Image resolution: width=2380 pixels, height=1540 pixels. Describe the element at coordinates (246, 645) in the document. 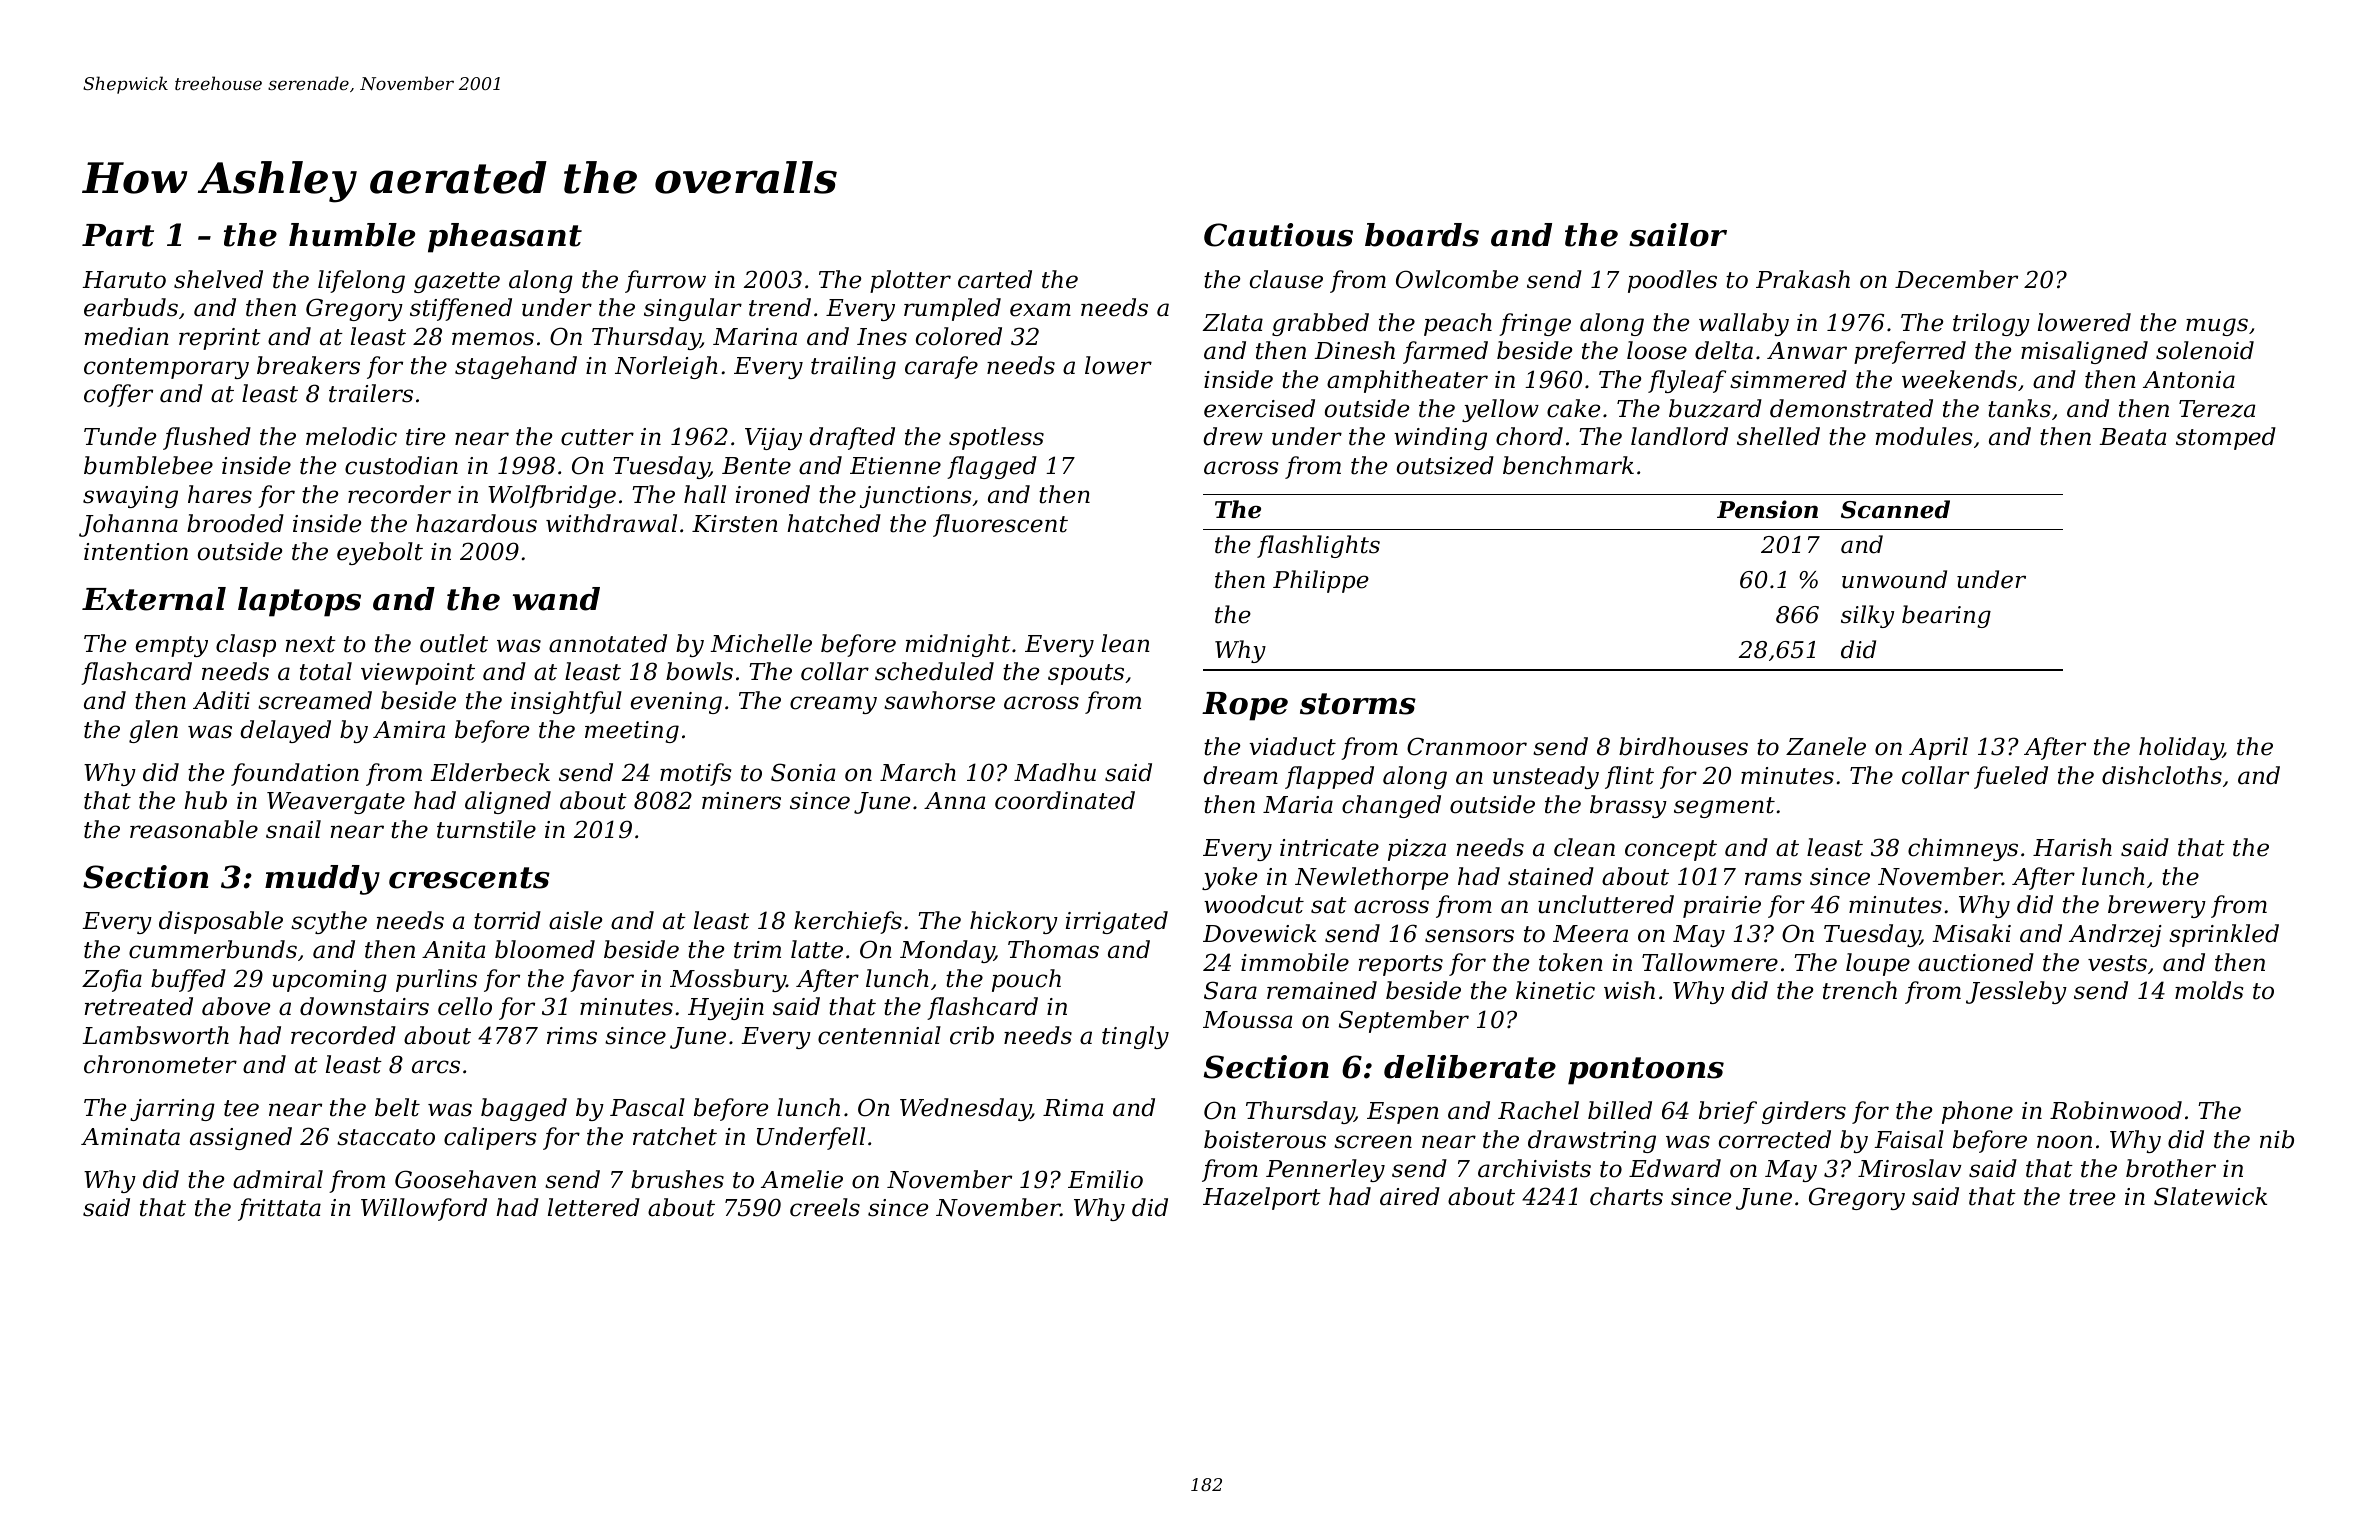

I see `clasp` at that location.
